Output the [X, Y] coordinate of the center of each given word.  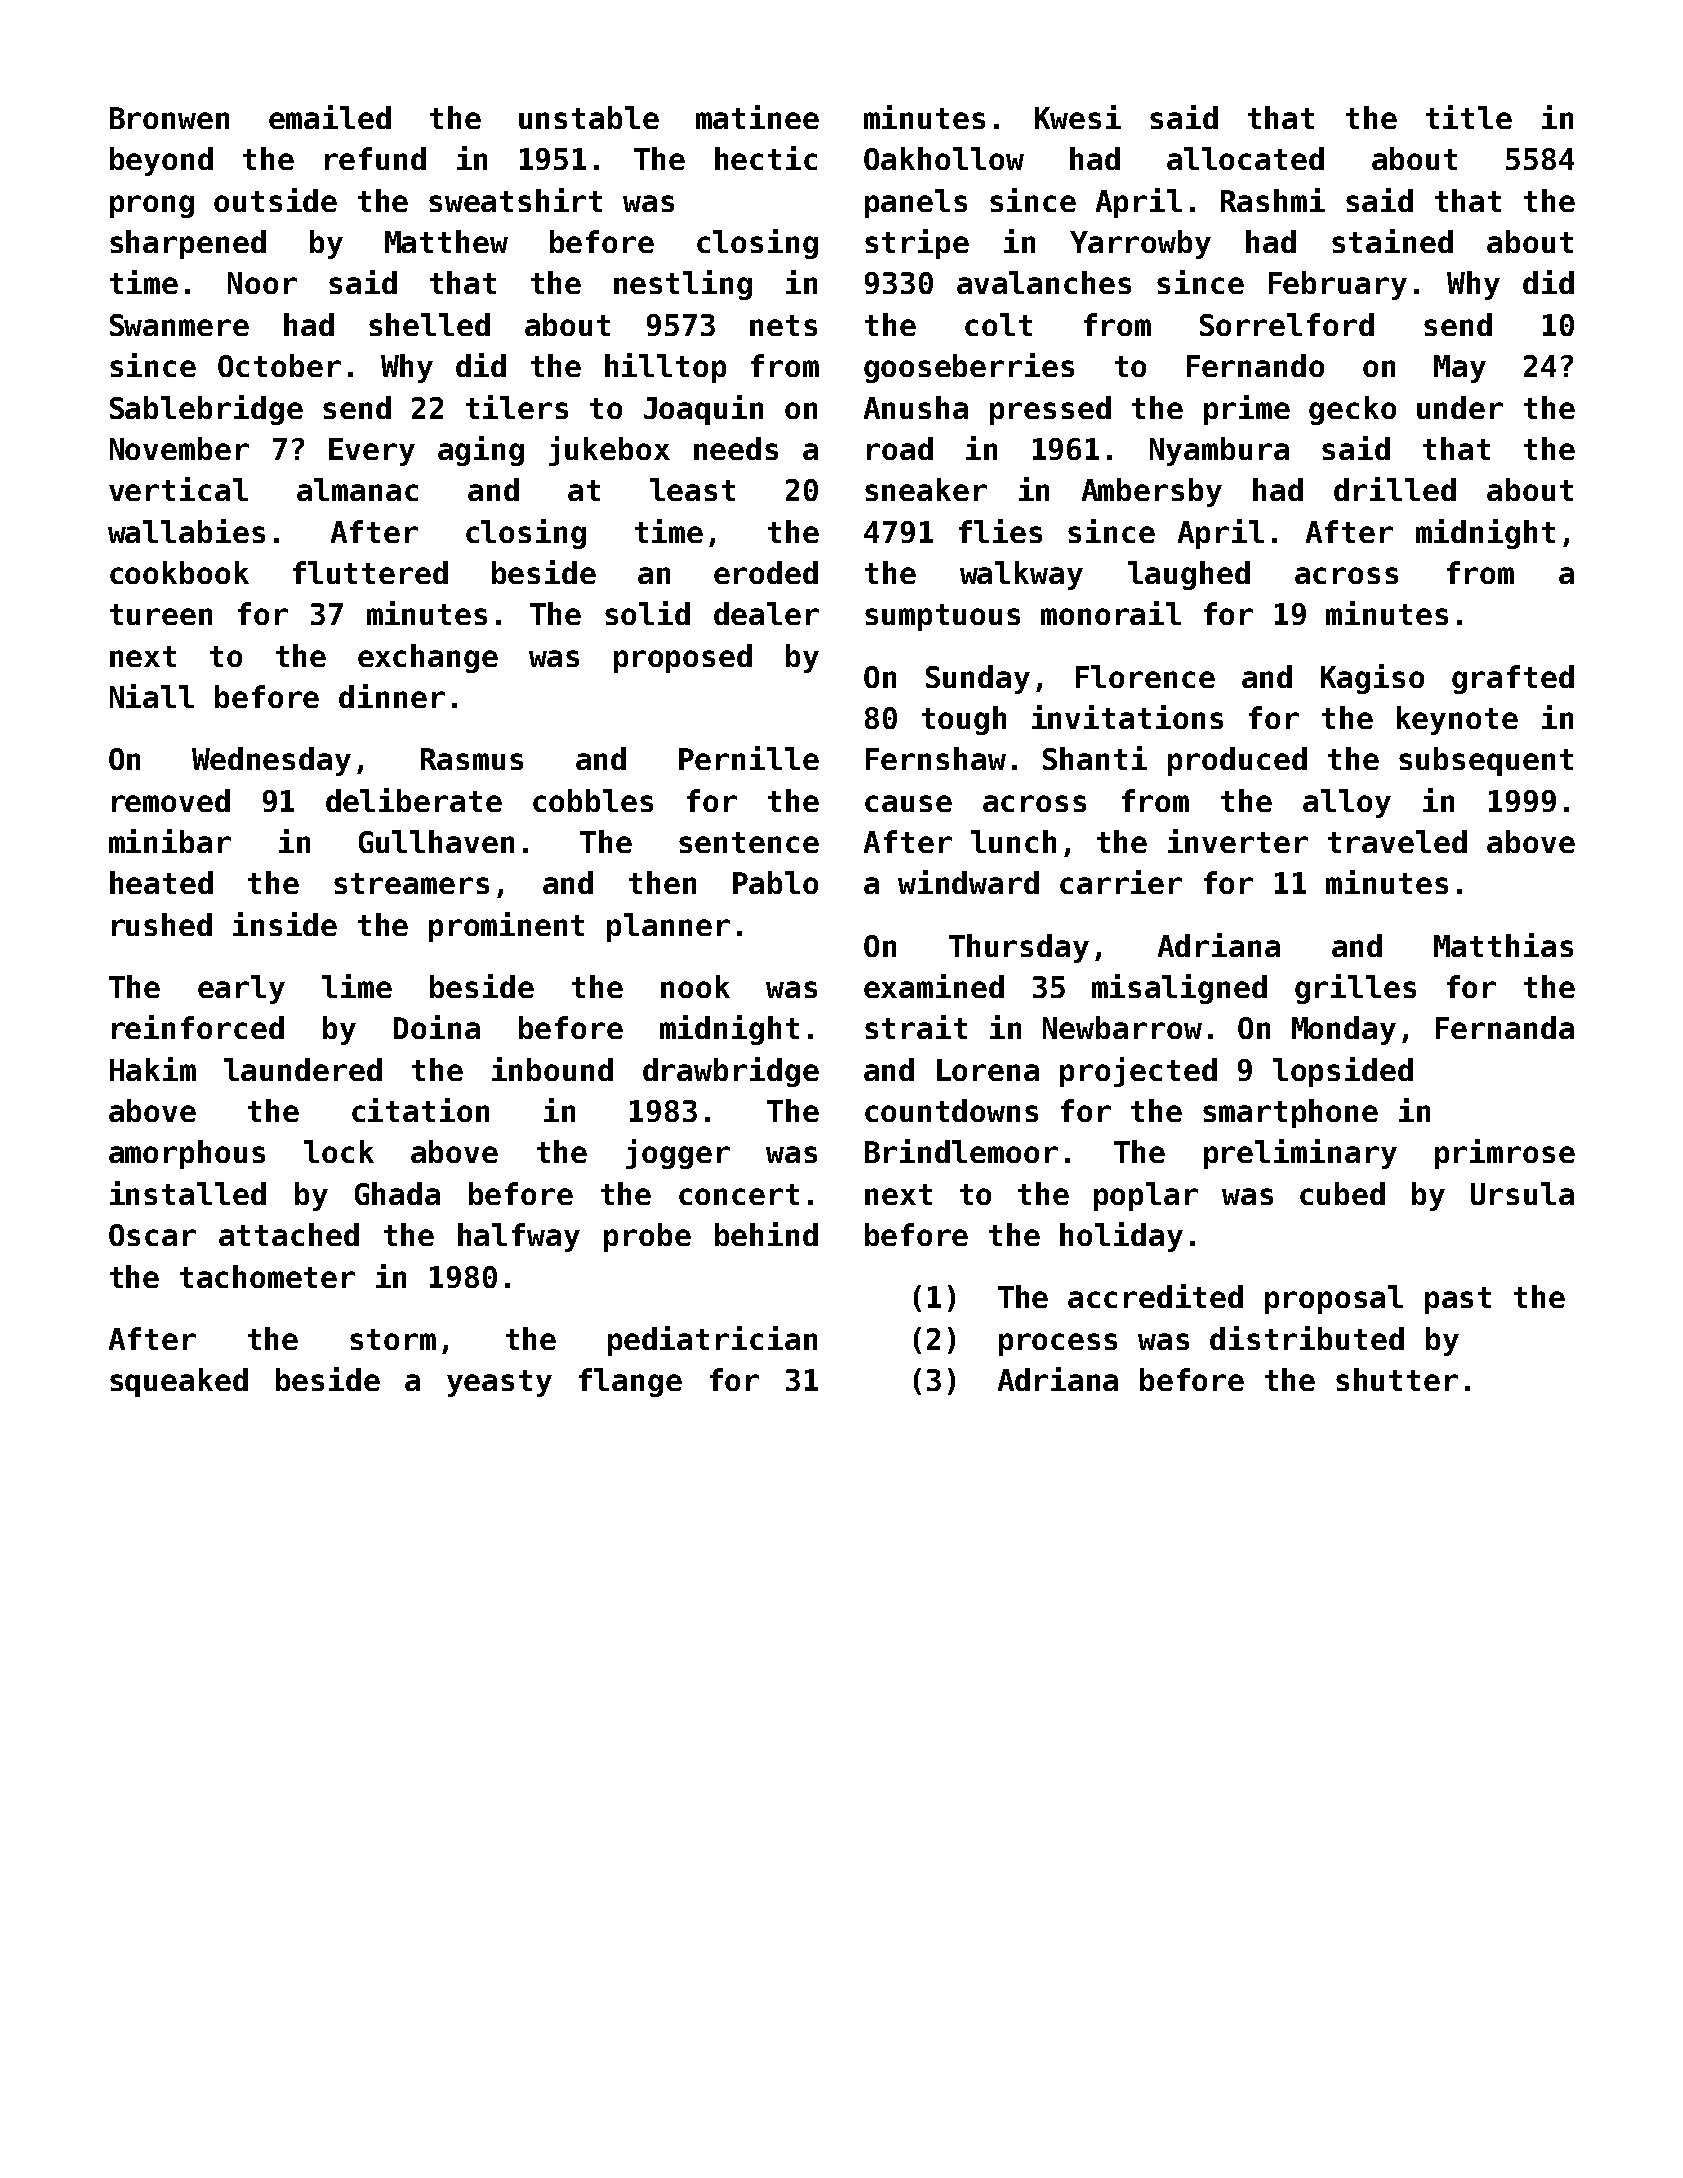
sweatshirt [515, 200]
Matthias [1503, 945]
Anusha [916, 407]
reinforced [198, 1027]
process [1058, 1344]
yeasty [499, 1383]
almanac [357, 489]
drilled [1395, 489]
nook [695, 986]
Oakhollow [944, 158]
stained [1392, 241]
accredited [1155, 1296]
